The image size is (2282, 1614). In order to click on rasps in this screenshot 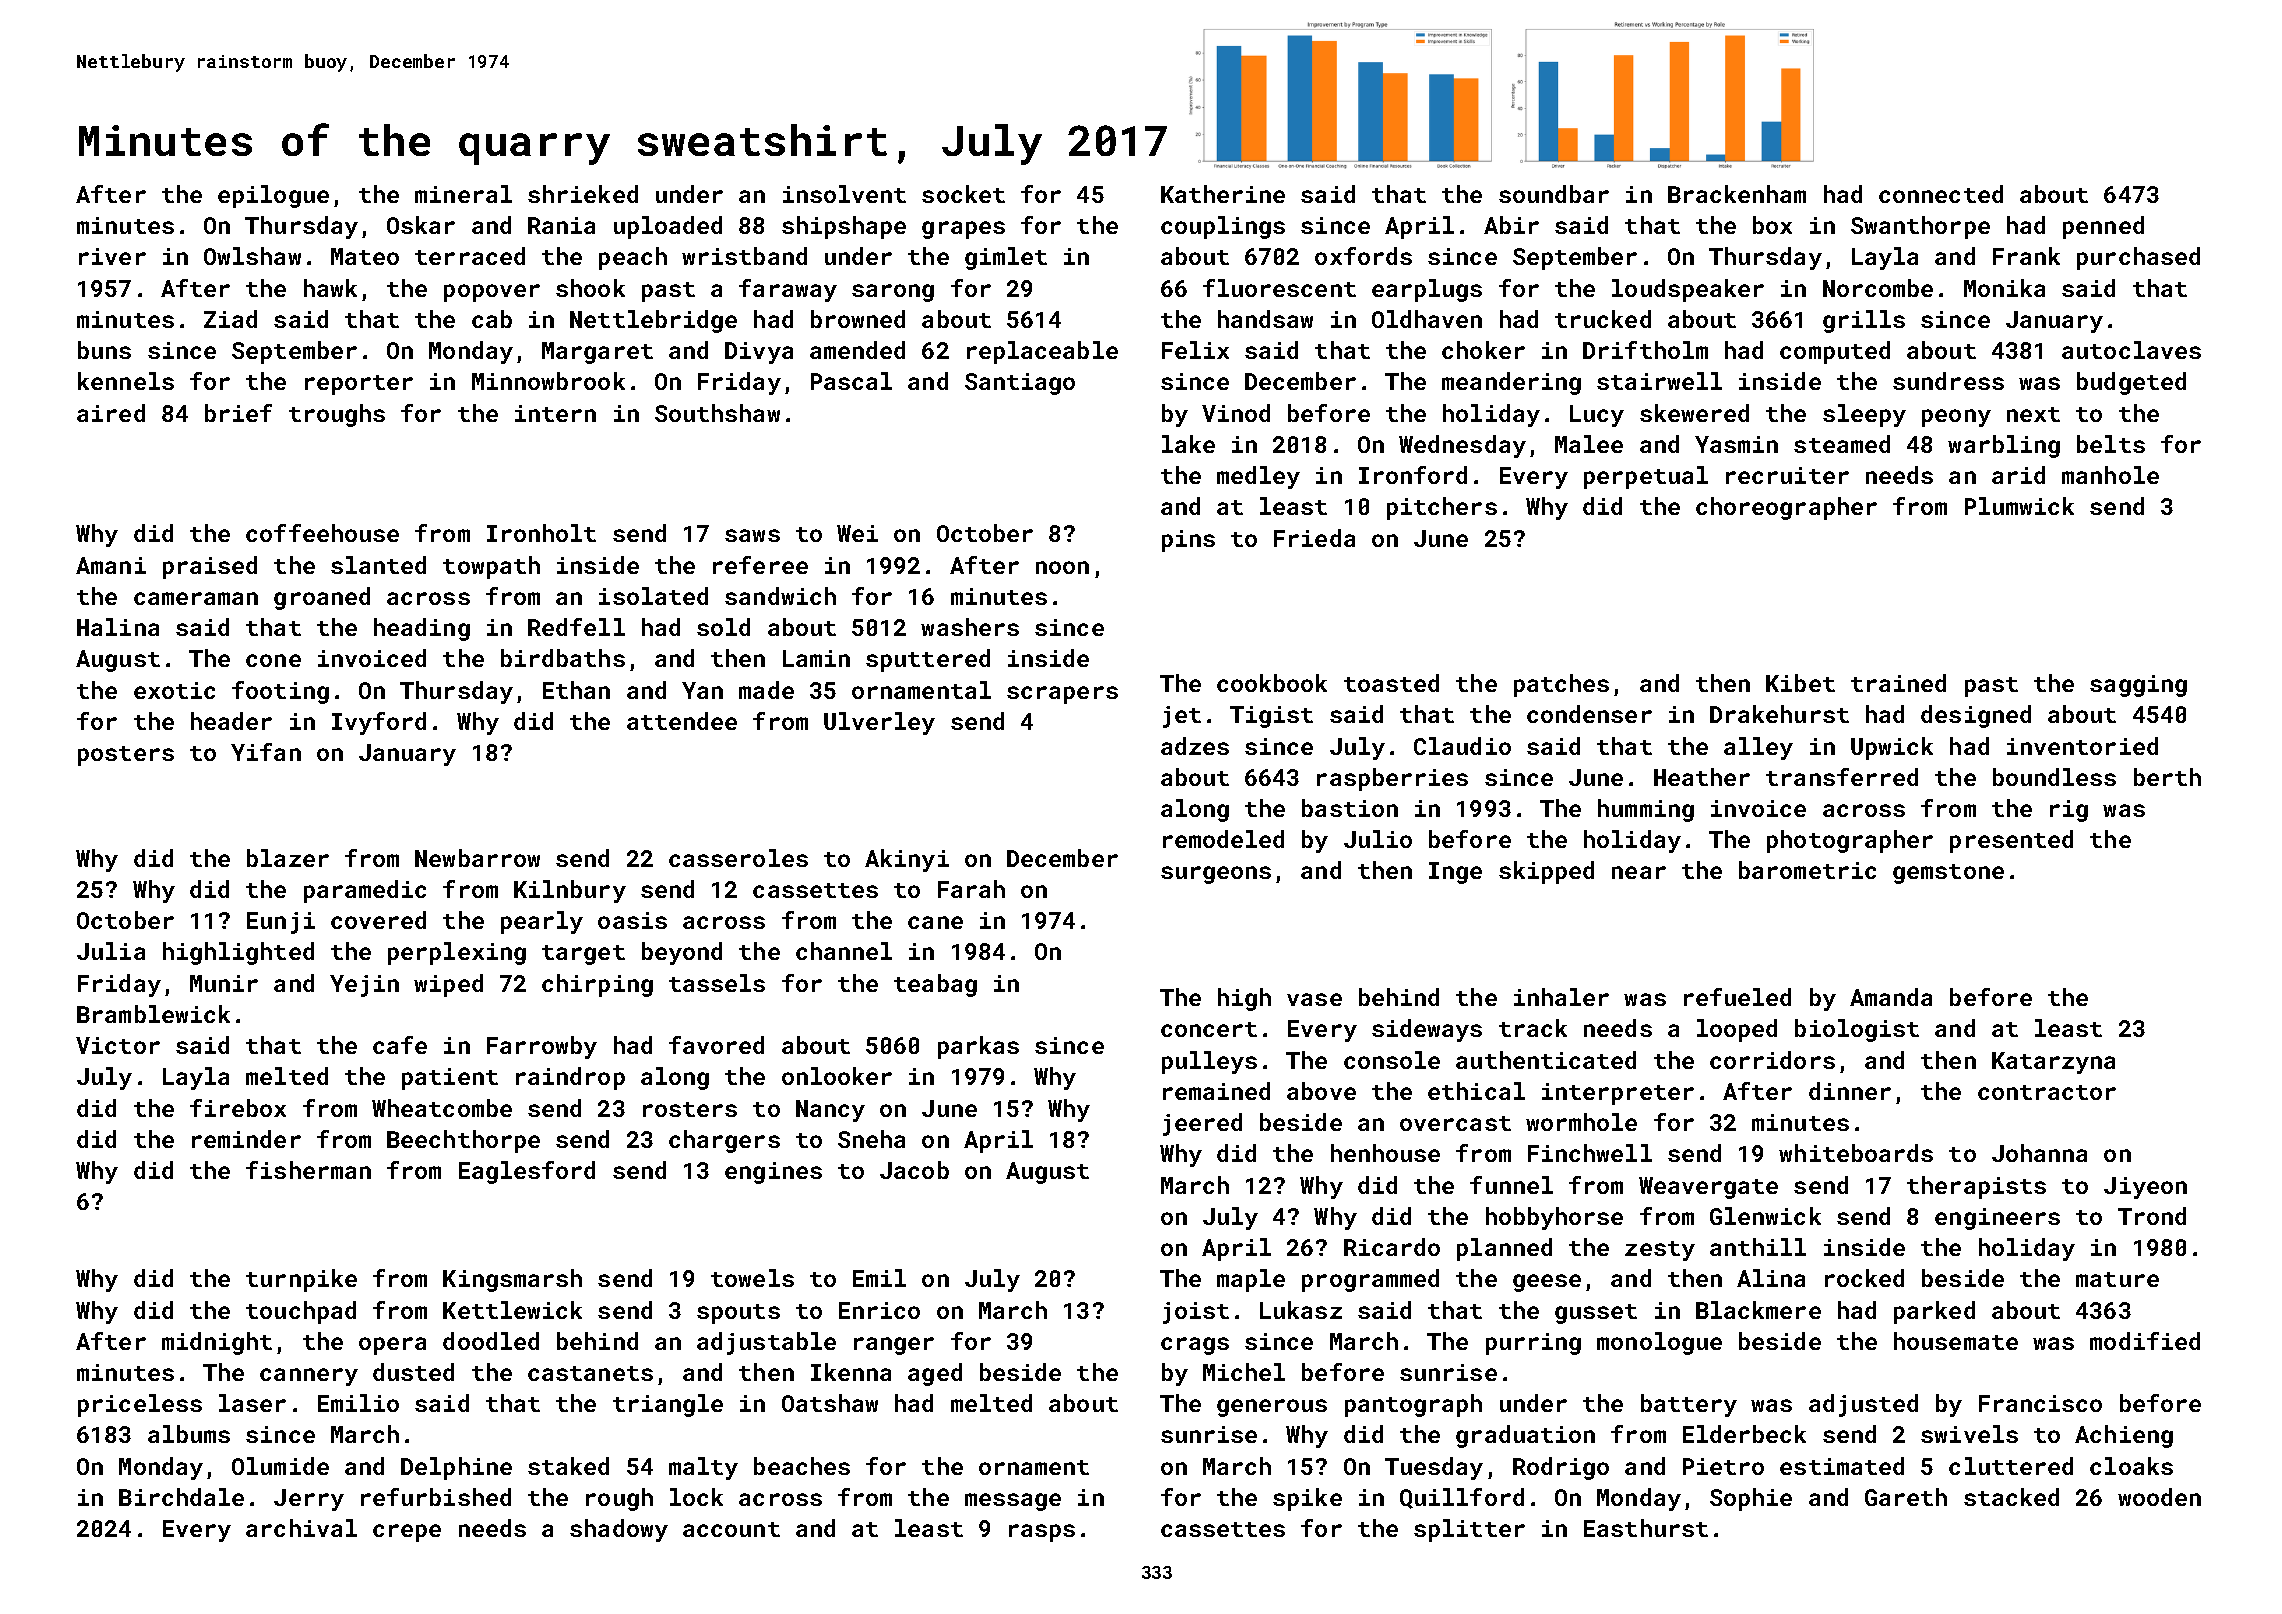, I will do `click(1042, 1533)`.
